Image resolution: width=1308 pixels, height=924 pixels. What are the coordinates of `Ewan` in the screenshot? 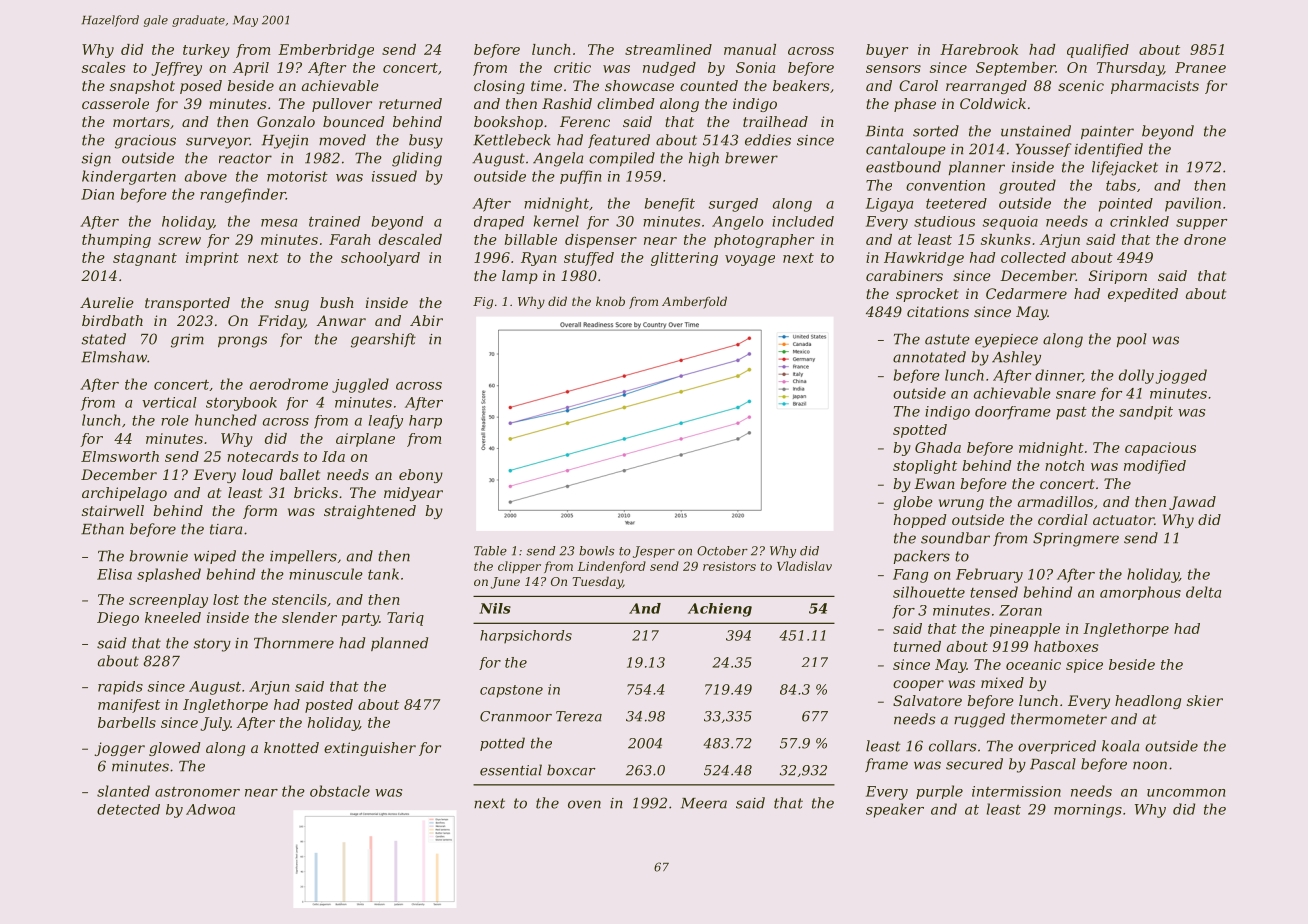 It's located at (934, 483).
